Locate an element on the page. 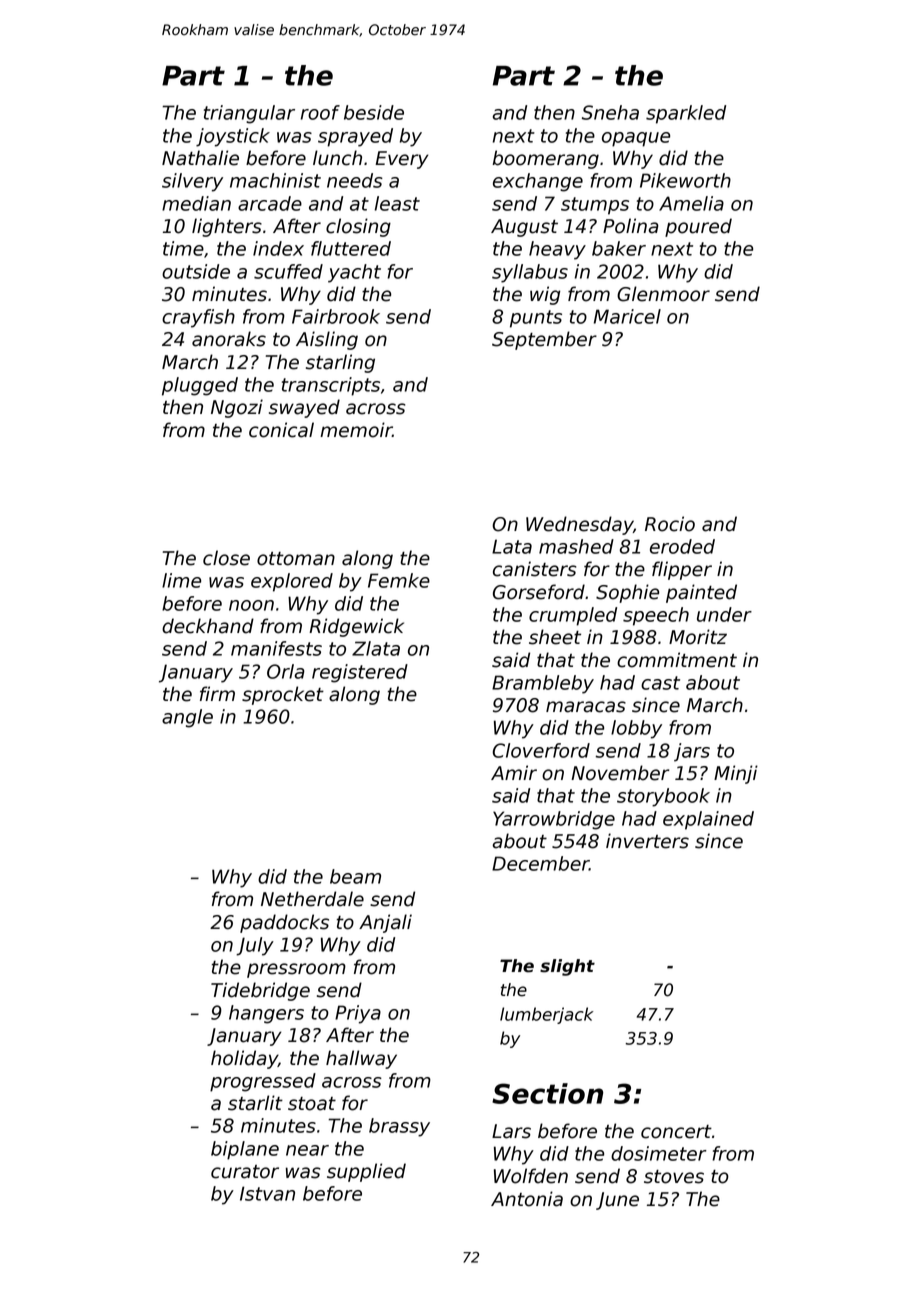 This page has height=1311, width=924. angle is located at coordinates (187, 718).
